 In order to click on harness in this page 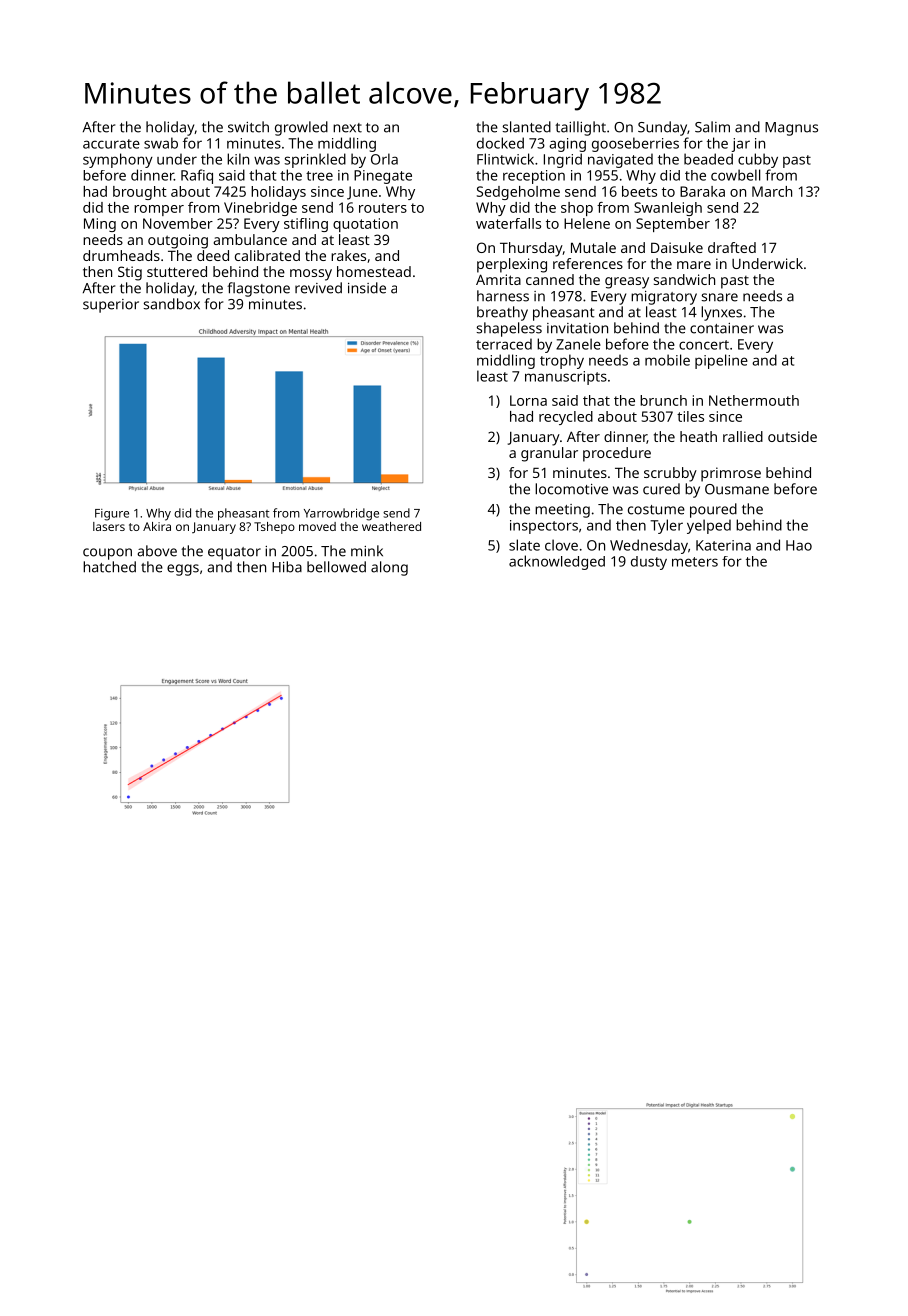, I will do `click(503, 296)`.
